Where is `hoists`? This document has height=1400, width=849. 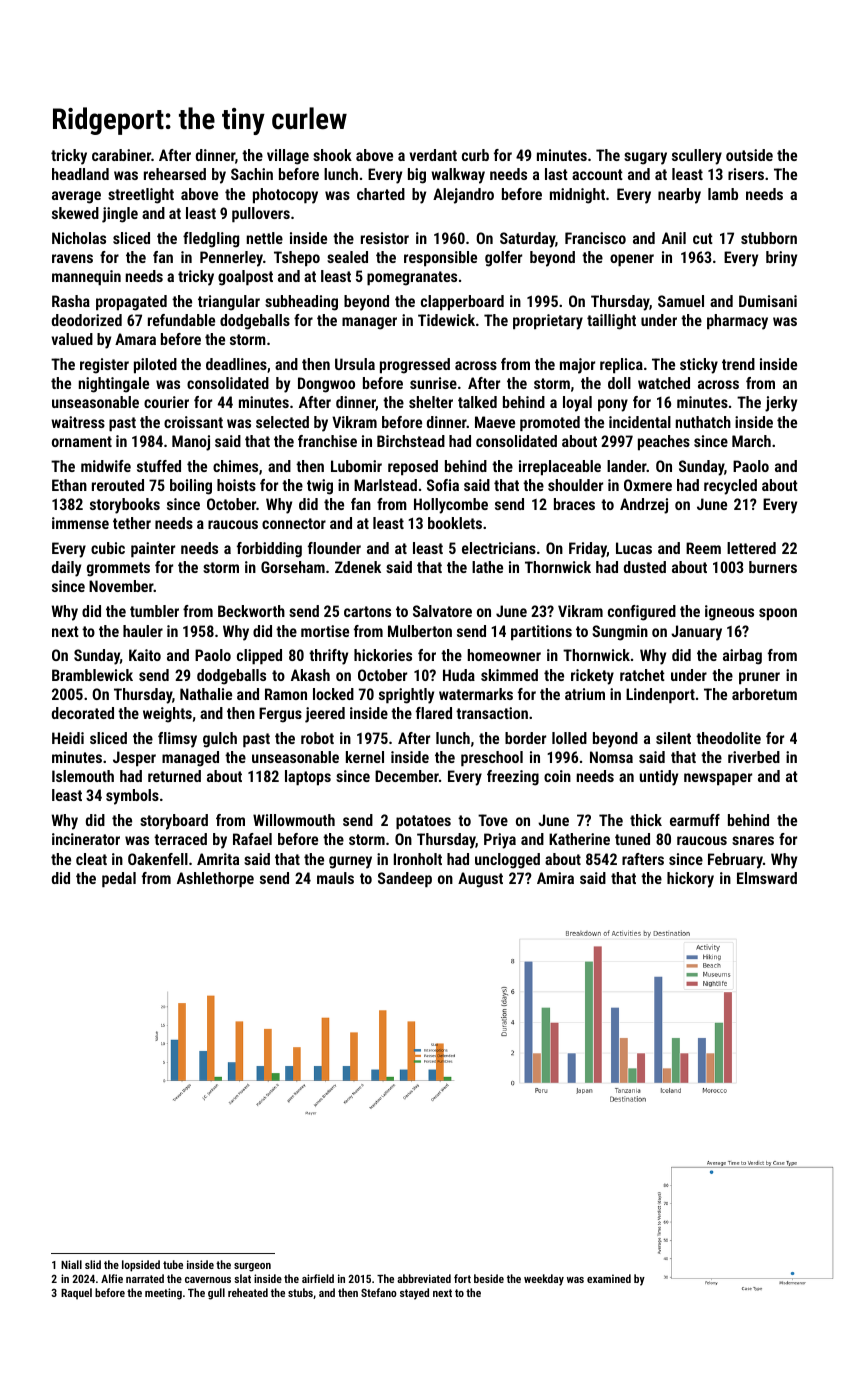
hoists is located at coordinates (236, 485).
